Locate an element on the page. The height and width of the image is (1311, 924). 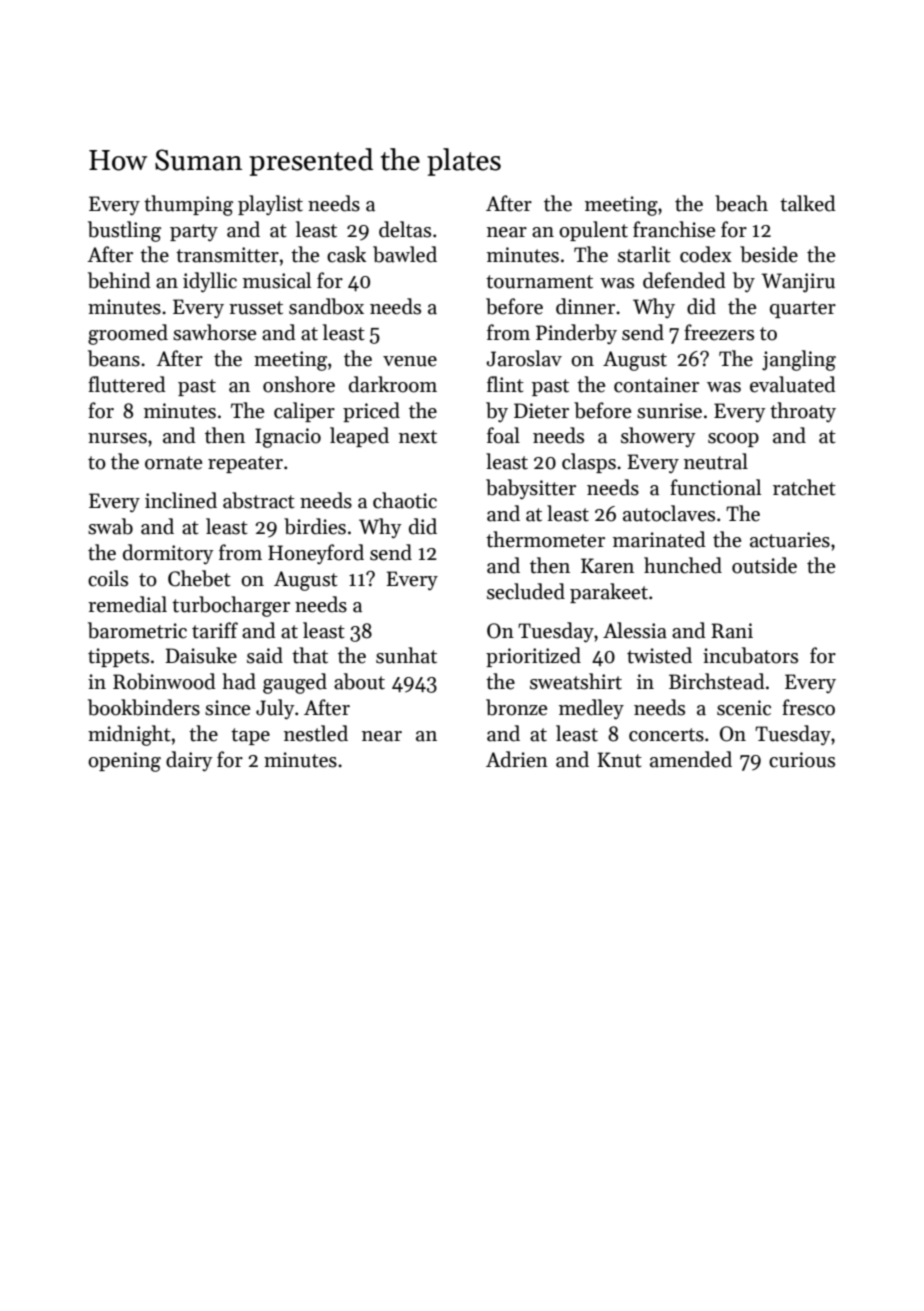
nurses is located at coordinates (117, 438).
